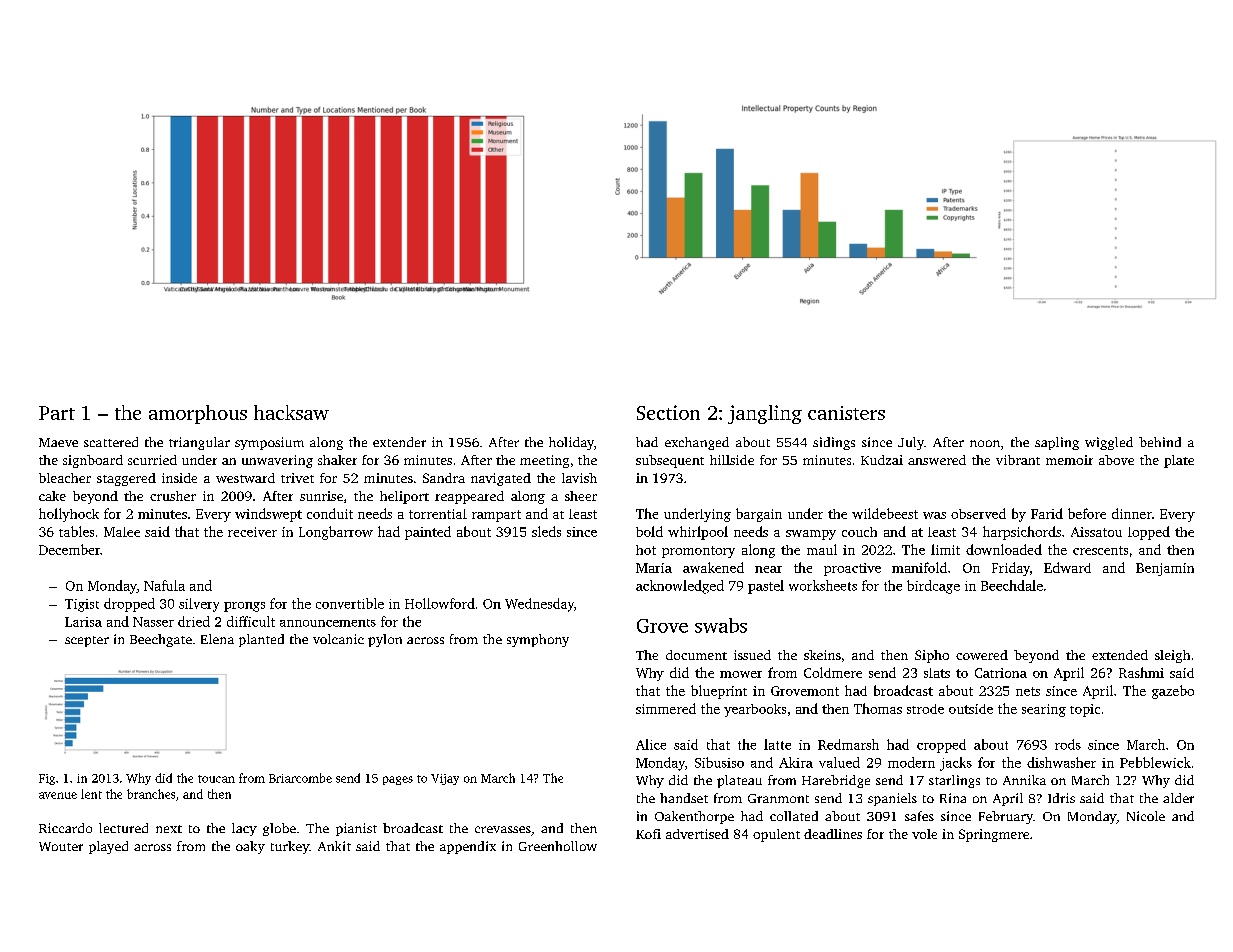 This image has height=952, width=1233. I want to click on Beechgate, so click(161, 640).
